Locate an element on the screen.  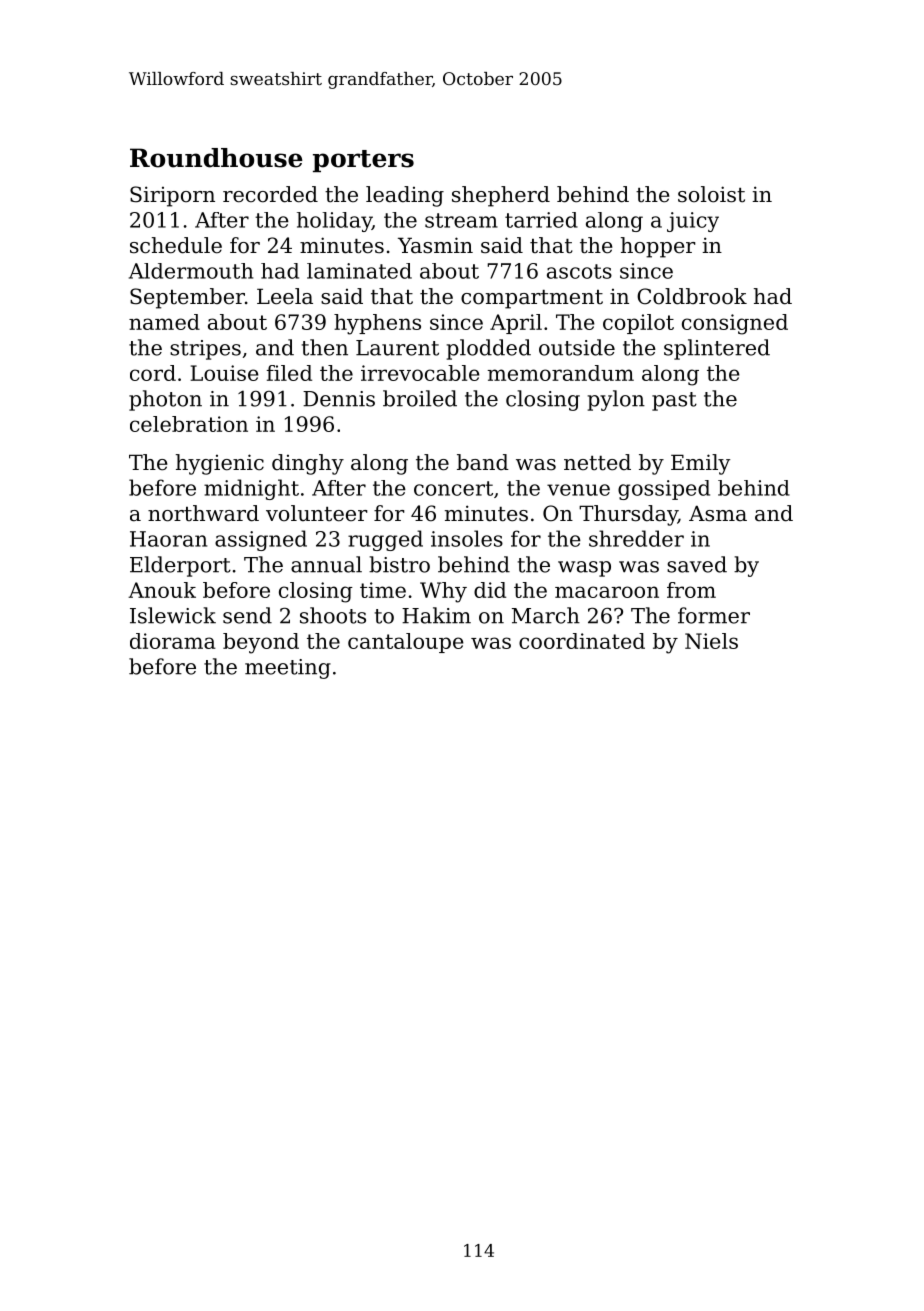
memorandum is located at coordinates (561, 373).
